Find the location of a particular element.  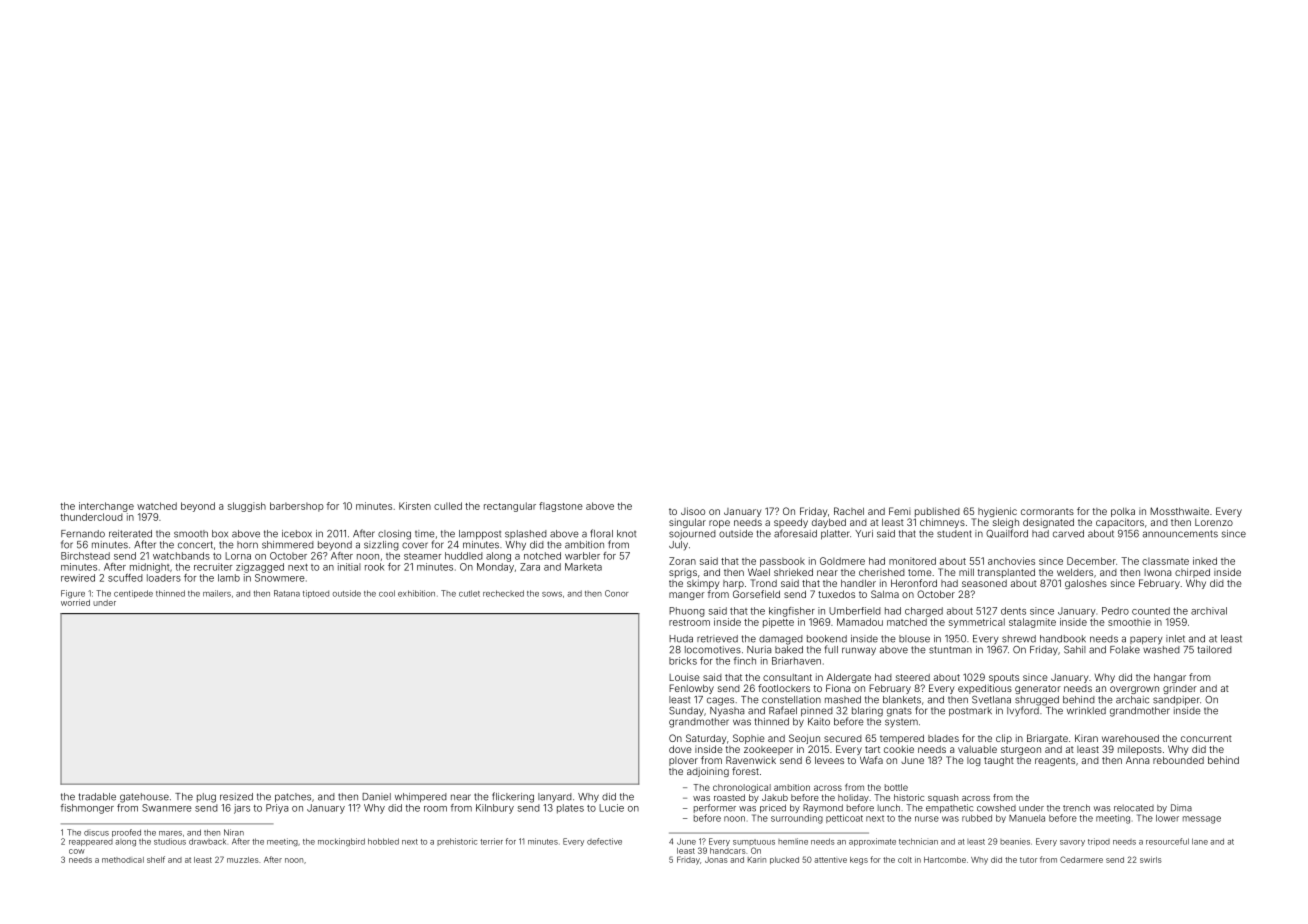

tutor is located at coordinates (1028, 860).
